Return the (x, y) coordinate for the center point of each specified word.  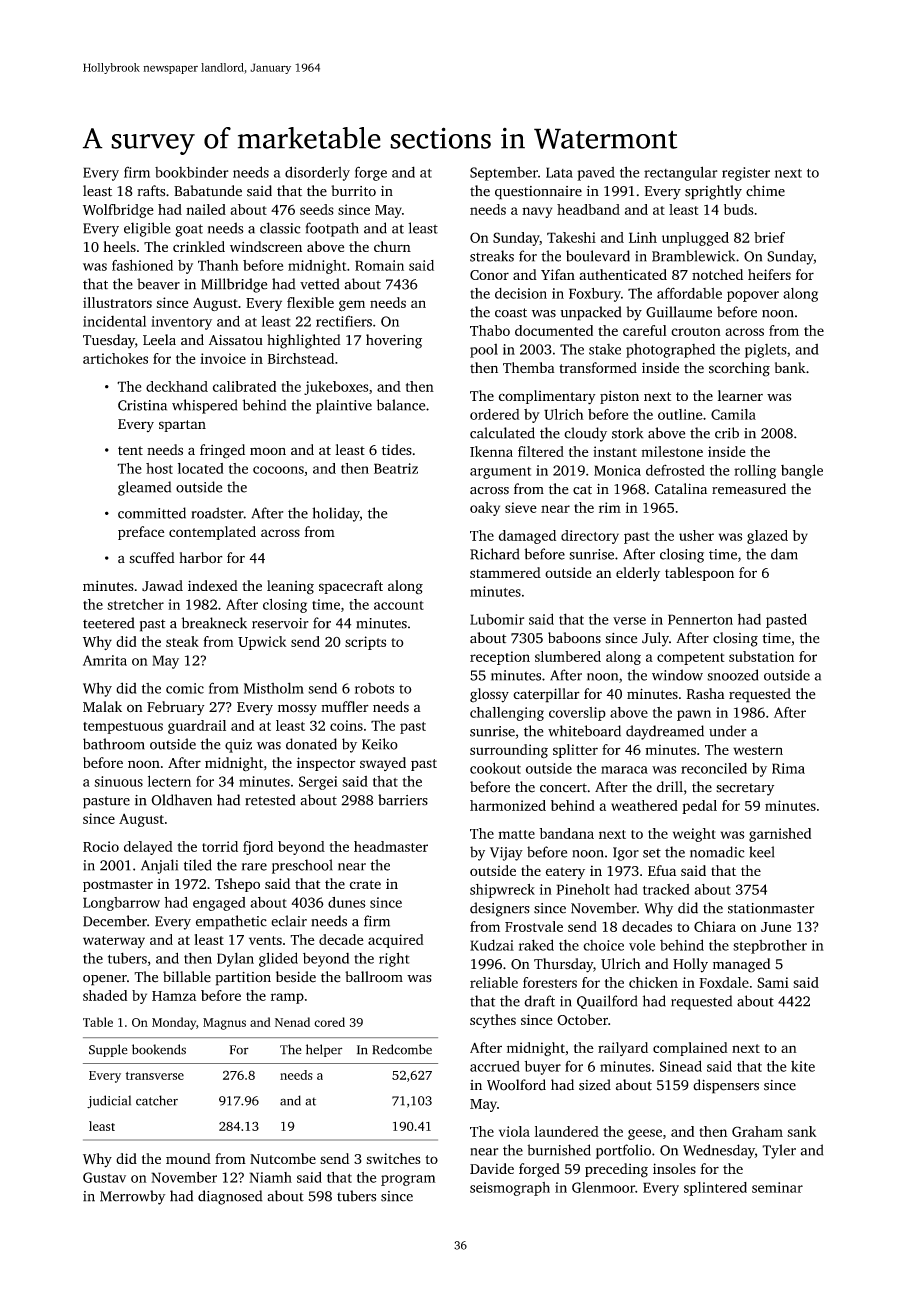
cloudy (585, 434)
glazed (767, 537)
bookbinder (192, 172)
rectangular (681, 173)
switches (393, 1158)
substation (761, 656)
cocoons (278, 470)
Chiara (715, 926)
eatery (565, 873)
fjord (258, 848)
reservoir (280, 623)
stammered (505, 572)
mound (188, 1158)
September (504, 174)
